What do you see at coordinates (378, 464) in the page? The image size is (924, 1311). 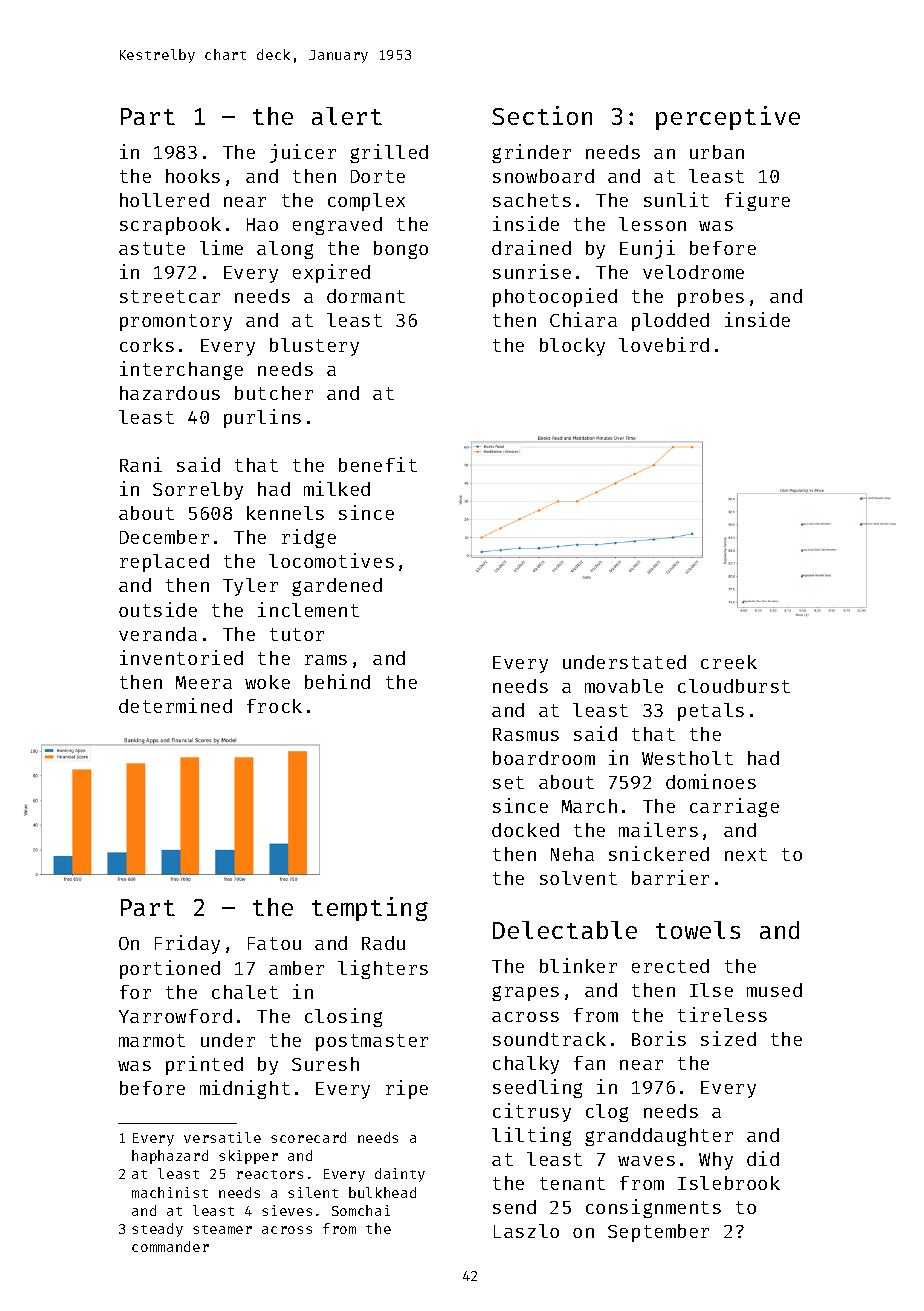 I see `benefit` at bounding box center [378, 464].
